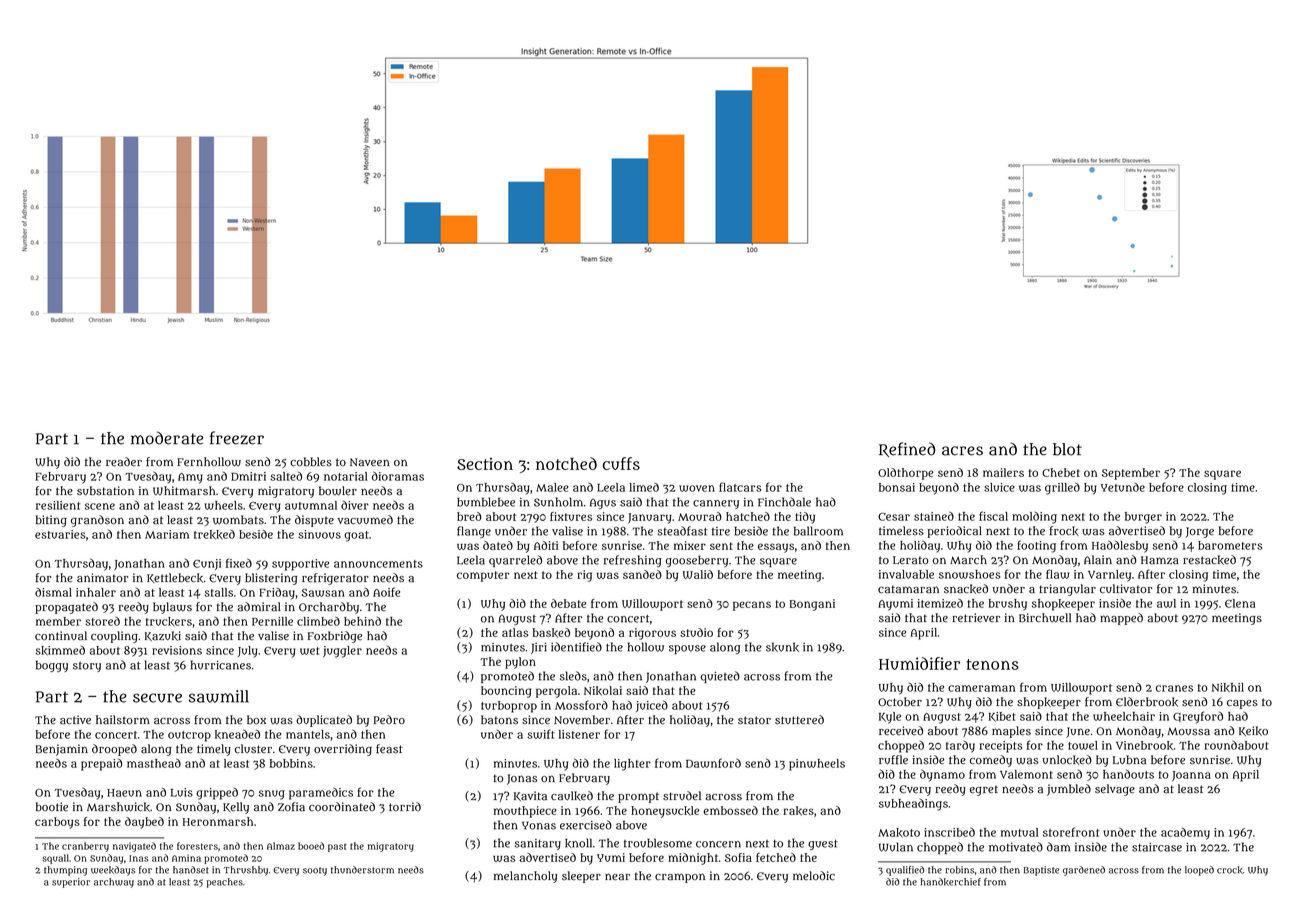  What do you see at coordinates (1067, 449) in the image?
I see `blot` at bounding box center [1067, 449].
